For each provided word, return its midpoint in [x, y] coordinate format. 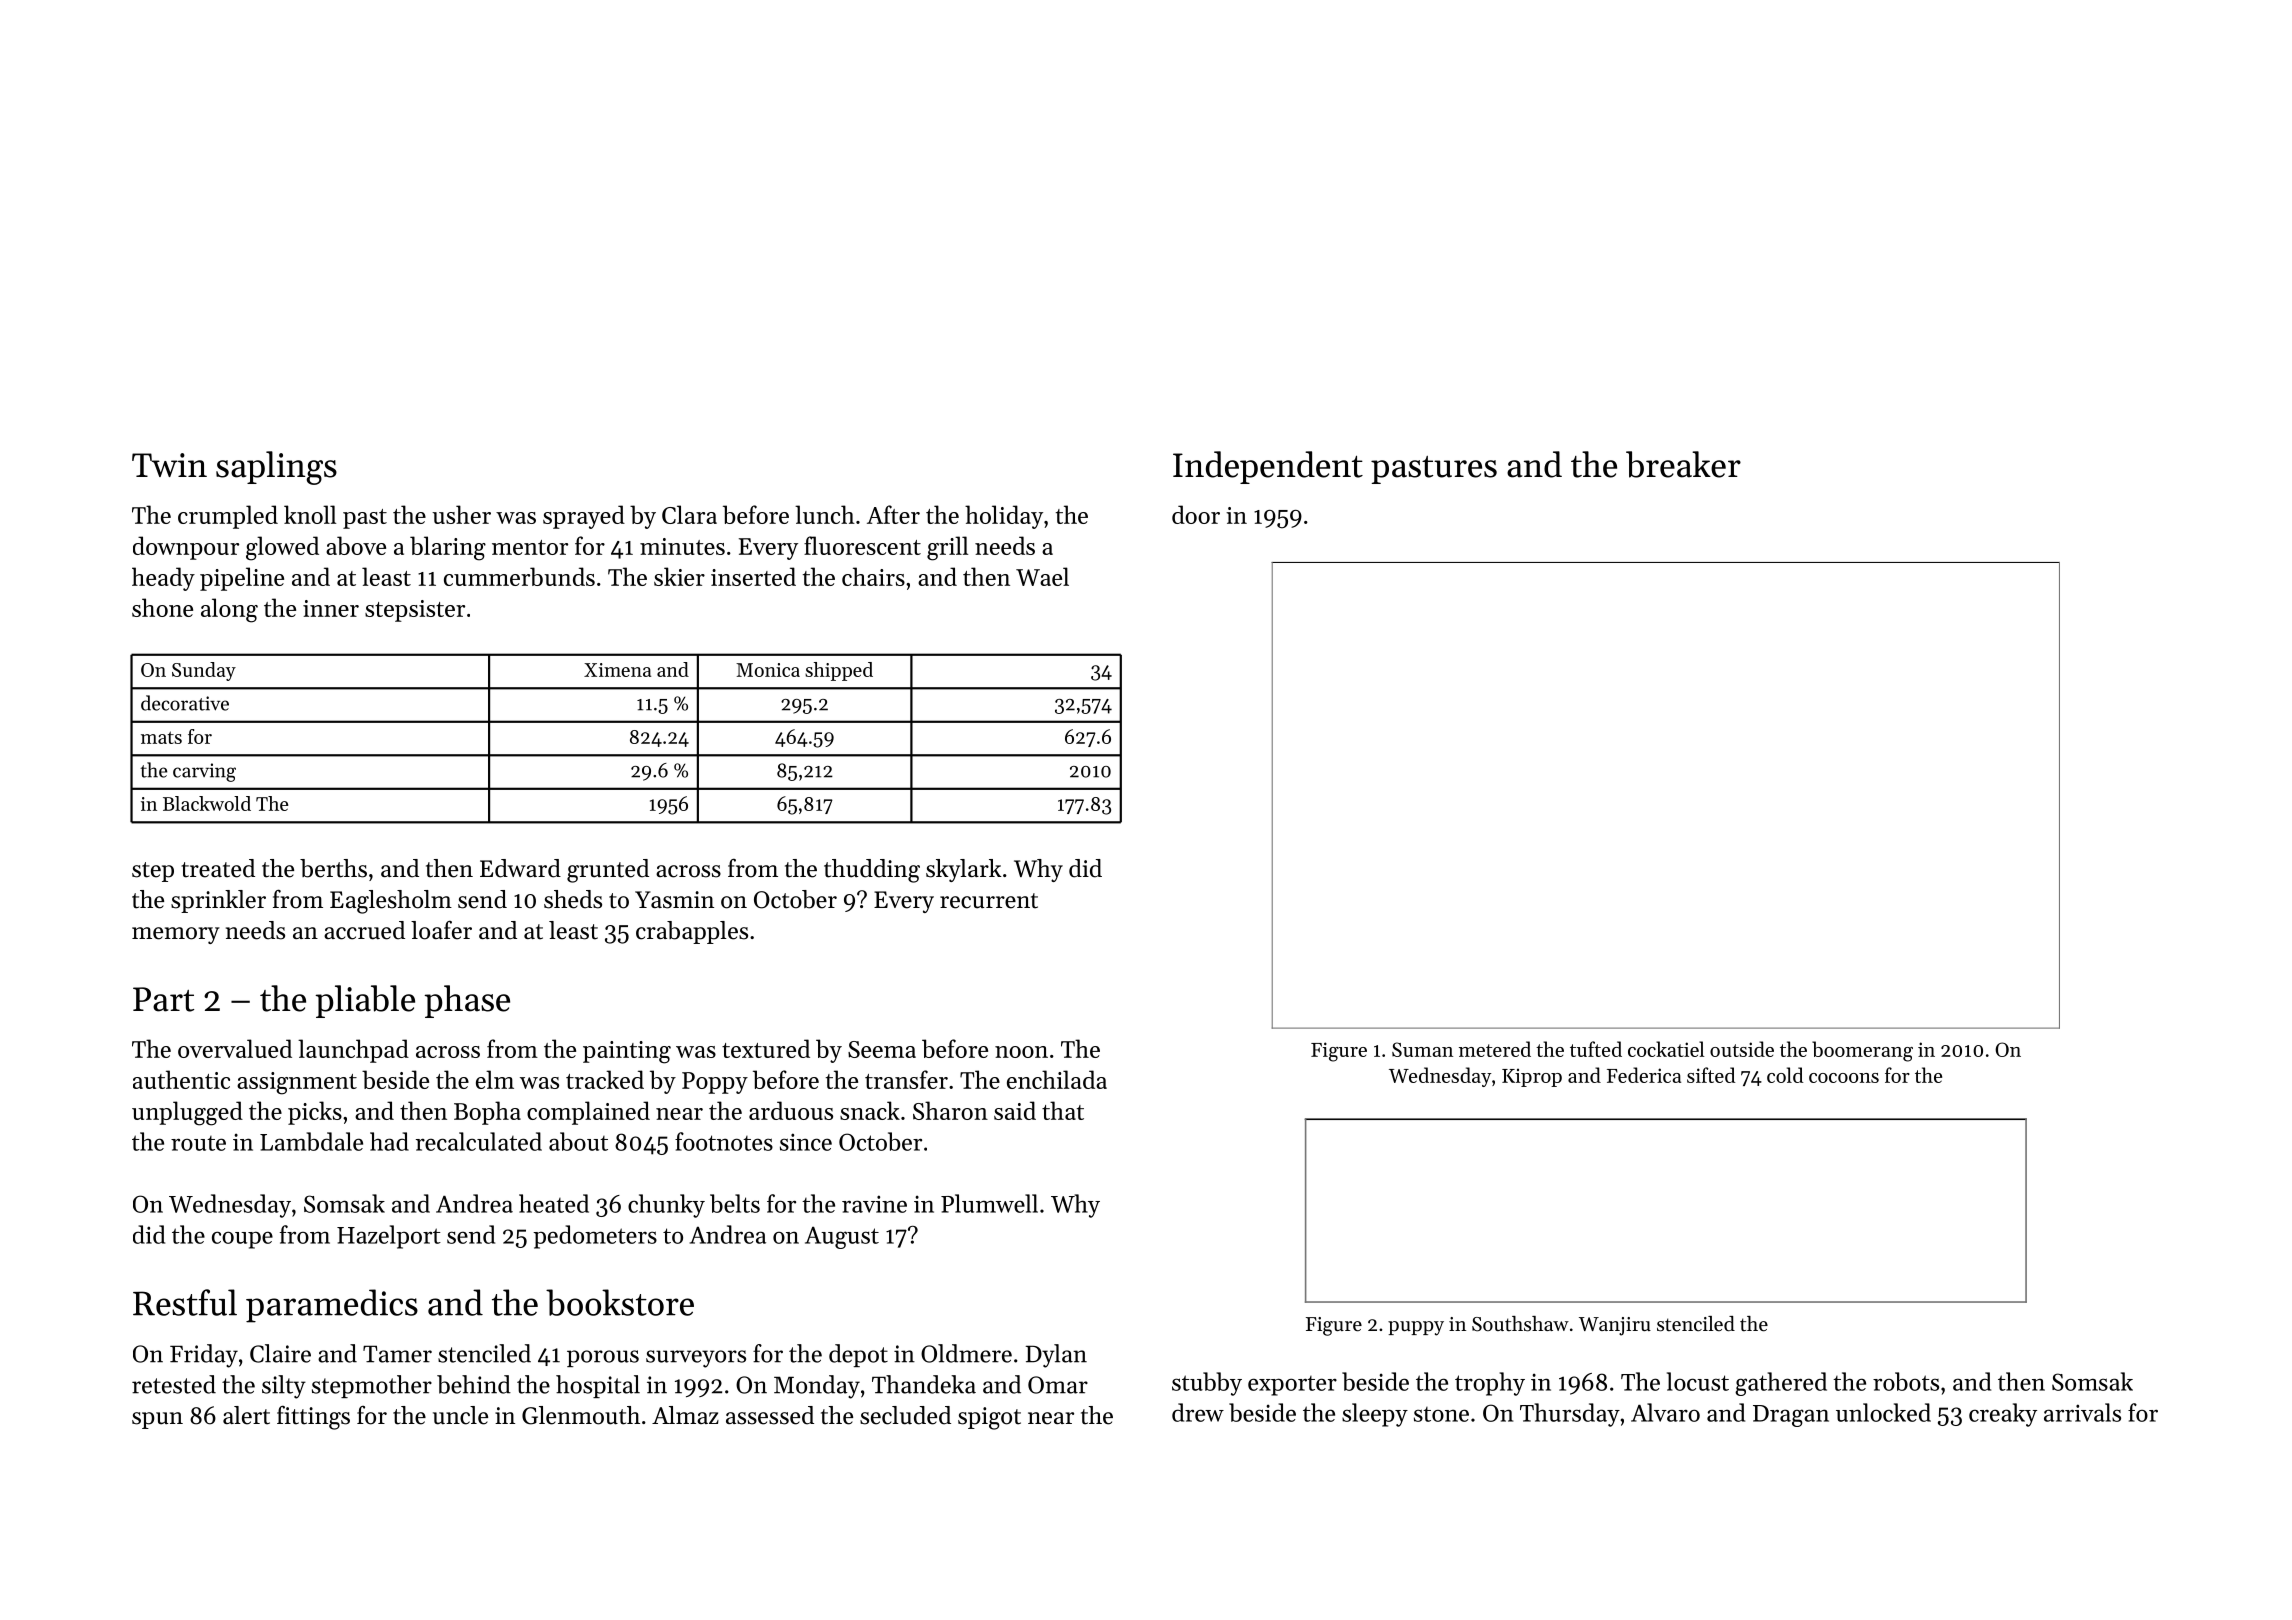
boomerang [1862, 1051]
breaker [1683, 464]
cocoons [1844, 1078]
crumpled [228, 517]
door [1196, 514]
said [1015, 1110]
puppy [1416, 1328]
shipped [839, 671]
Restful [185, 1302]
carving [204, 772]
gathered [1781, 1384]
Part [163, 999]
